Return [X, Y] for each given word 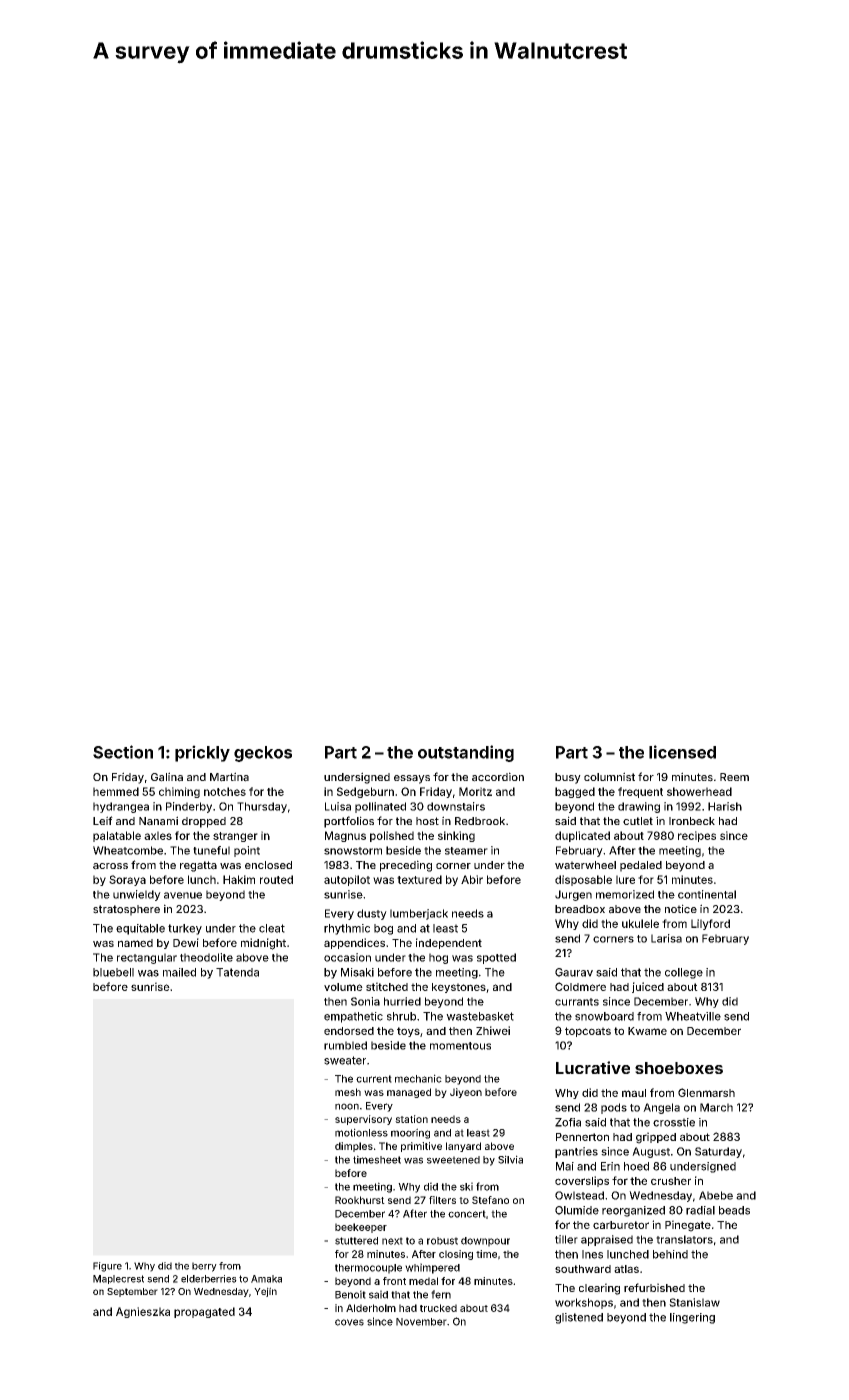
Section [123, 752]
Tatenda [237, 972]
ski [466, 1186]
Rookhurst [360, 1200]
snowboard [604, 1016]
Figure [107, 1267]
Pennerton [582, 1137]
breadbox [580, 909]
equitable [140, 929]
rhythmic [347, 929]
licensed [682, 752]
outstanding [466, 753]
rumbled [345, 1045]
